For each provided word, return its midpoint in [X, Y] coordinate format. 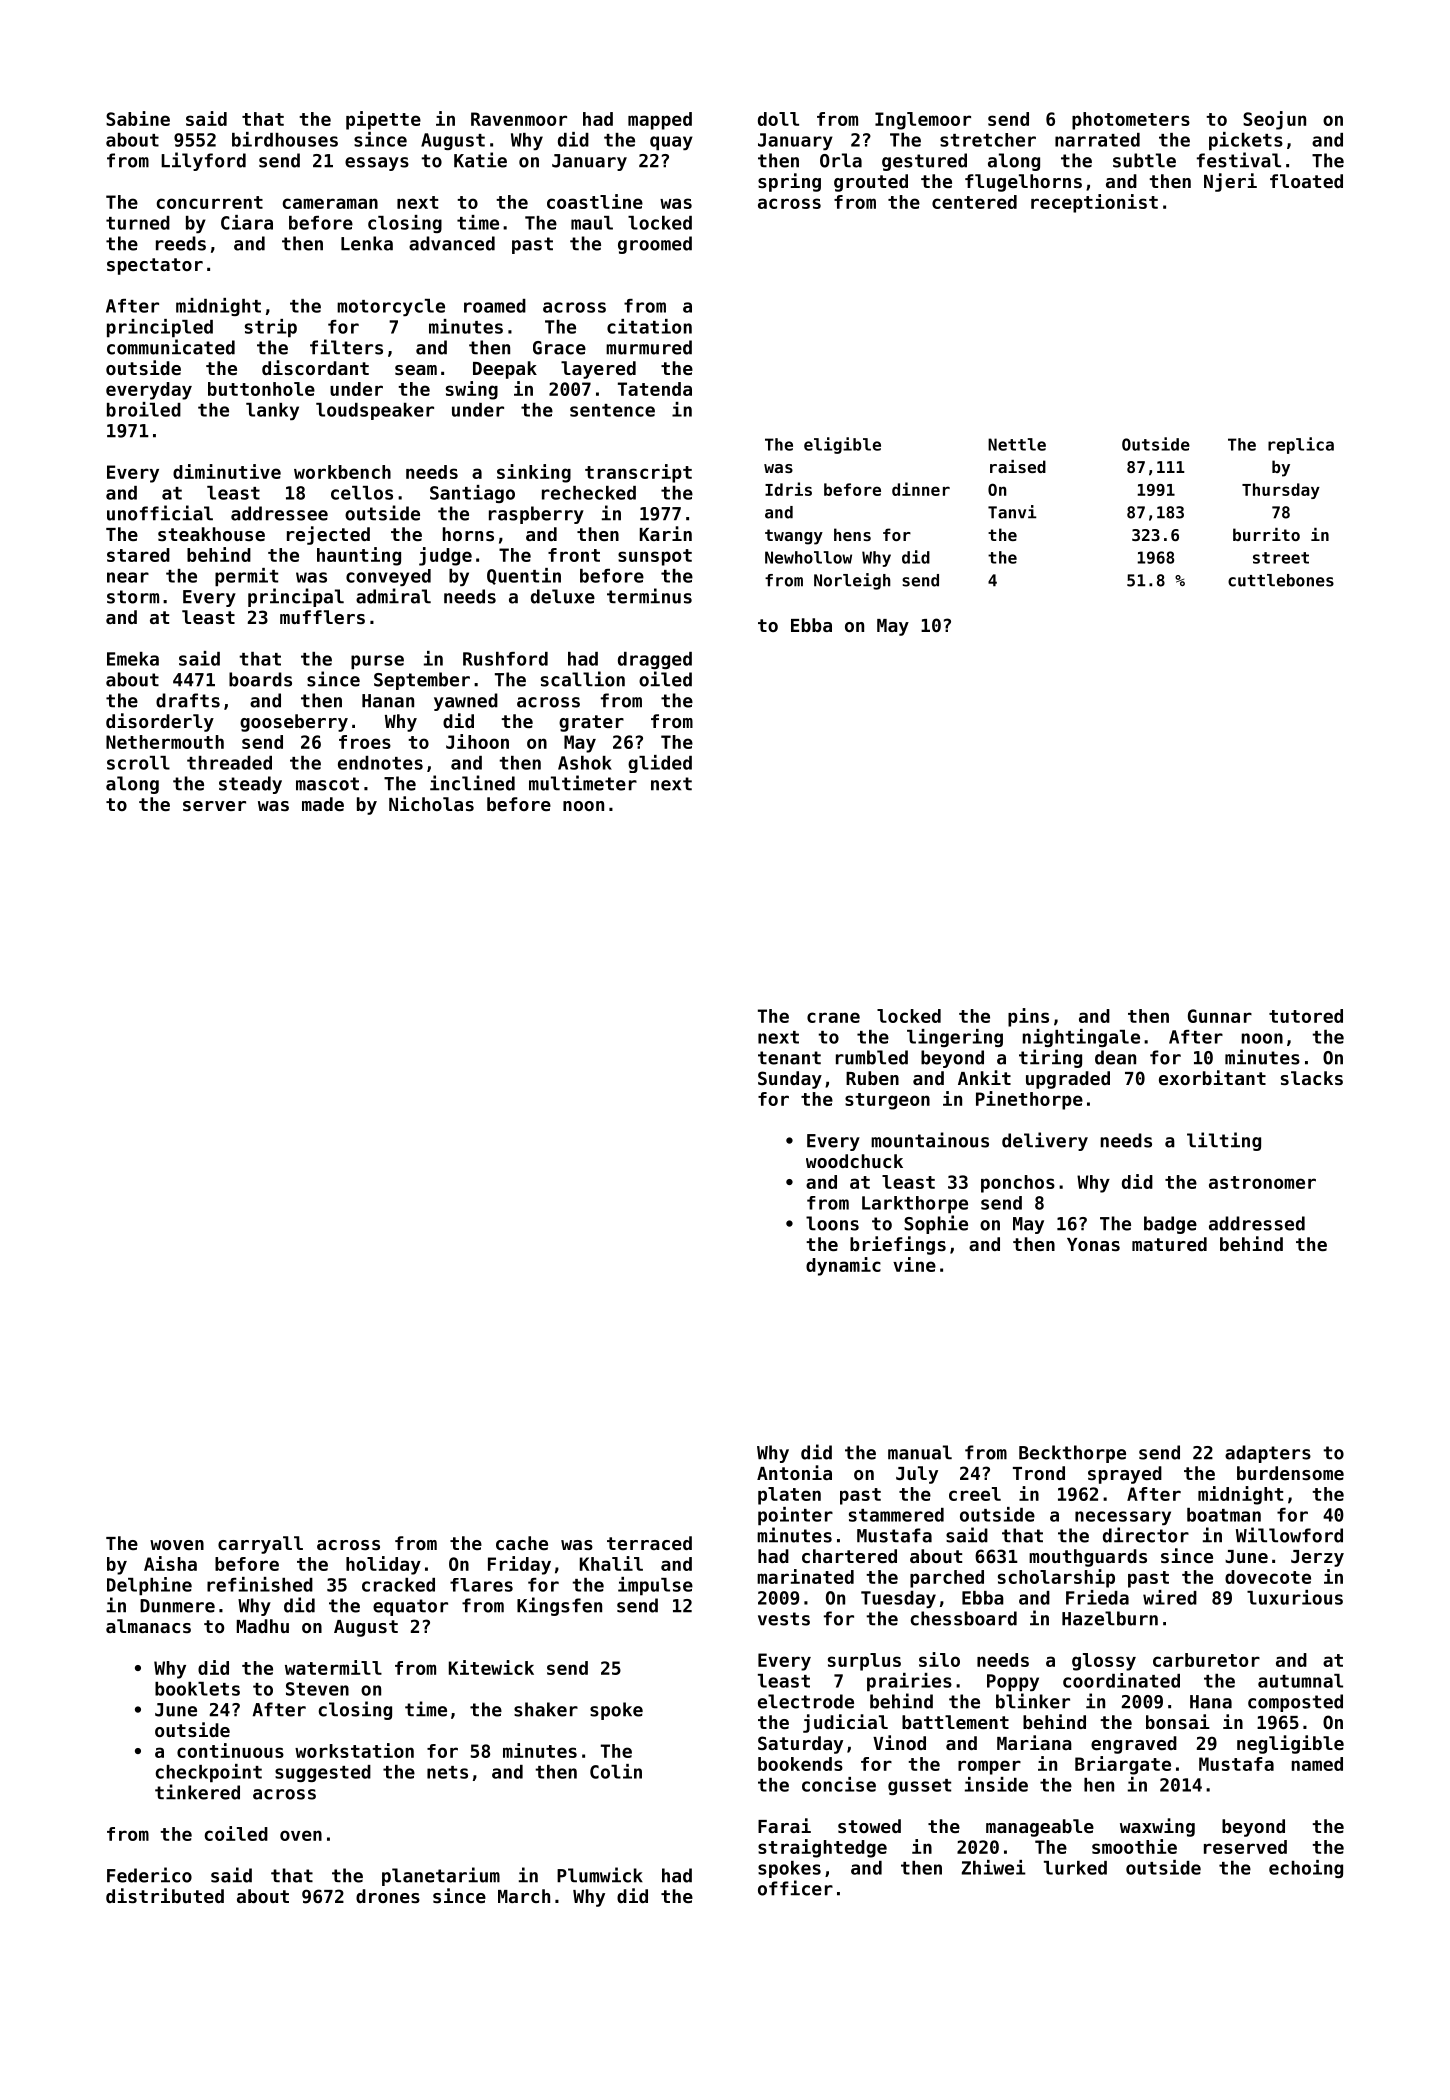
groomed [655, 245]
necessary [1123, 1518]
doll [778, 119]
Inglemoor [923, 121]
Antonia [794, 1472]
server [214, 806]
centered [974, 202]
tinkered [197, 1792]
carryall [260, 1545]
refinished [260, 1584]
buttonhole [261, 389]
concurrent [210, 202]
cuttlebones [1281, 580]
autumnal [1300, 1681]
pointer [795, 1516]
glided [660, 764]
